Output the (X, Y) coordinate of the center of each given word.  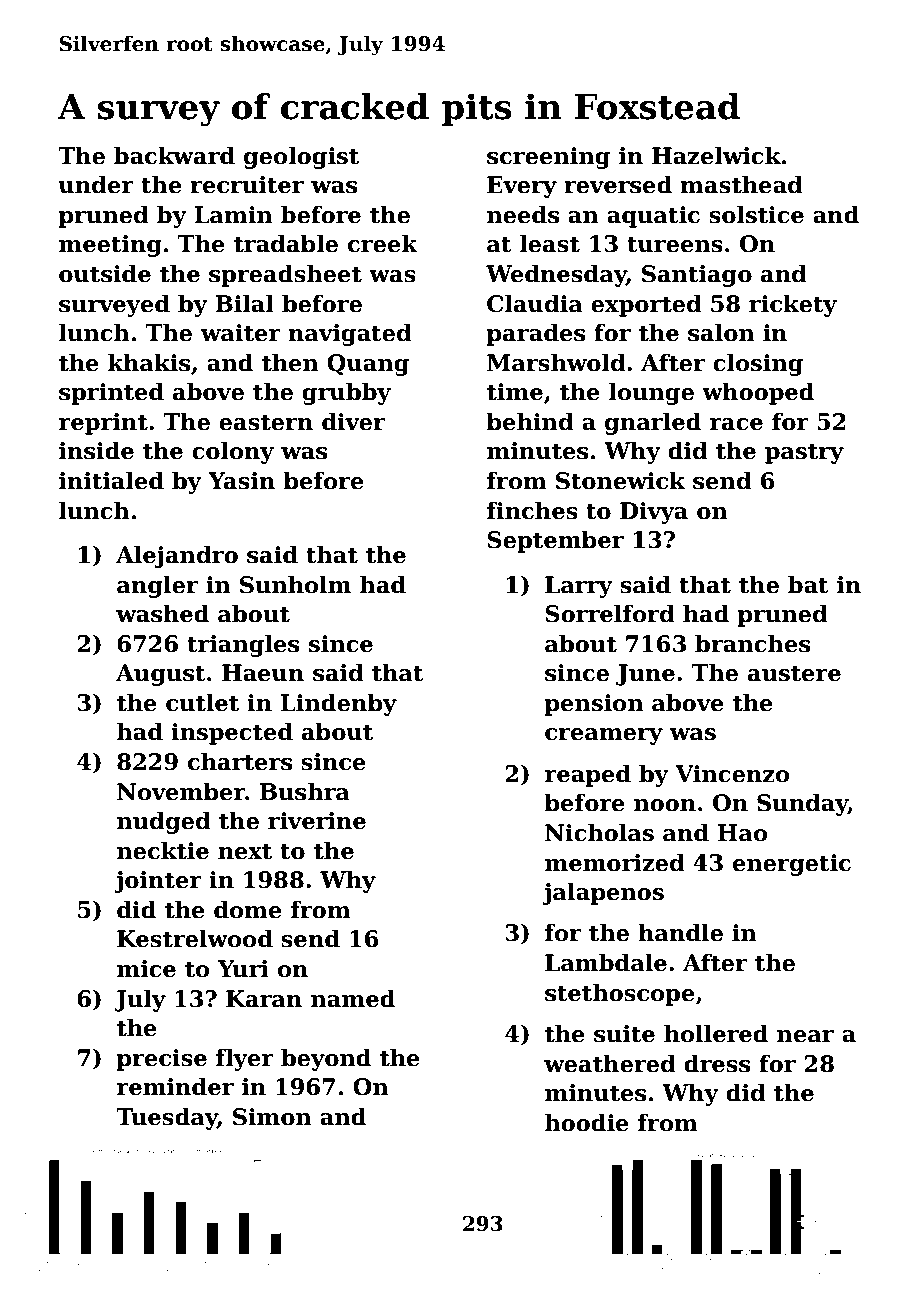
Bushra (305, 791)
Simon (272, 1117)
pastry (804, 454)
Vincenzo (732, 774)
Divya (654, 513)
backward (174, 155)
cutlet (202, 702)
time (515, 392)
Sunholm (295, 584)
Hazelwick (716, 155)
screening (548, 158)
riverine (317, 821)
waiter (241, 333)
